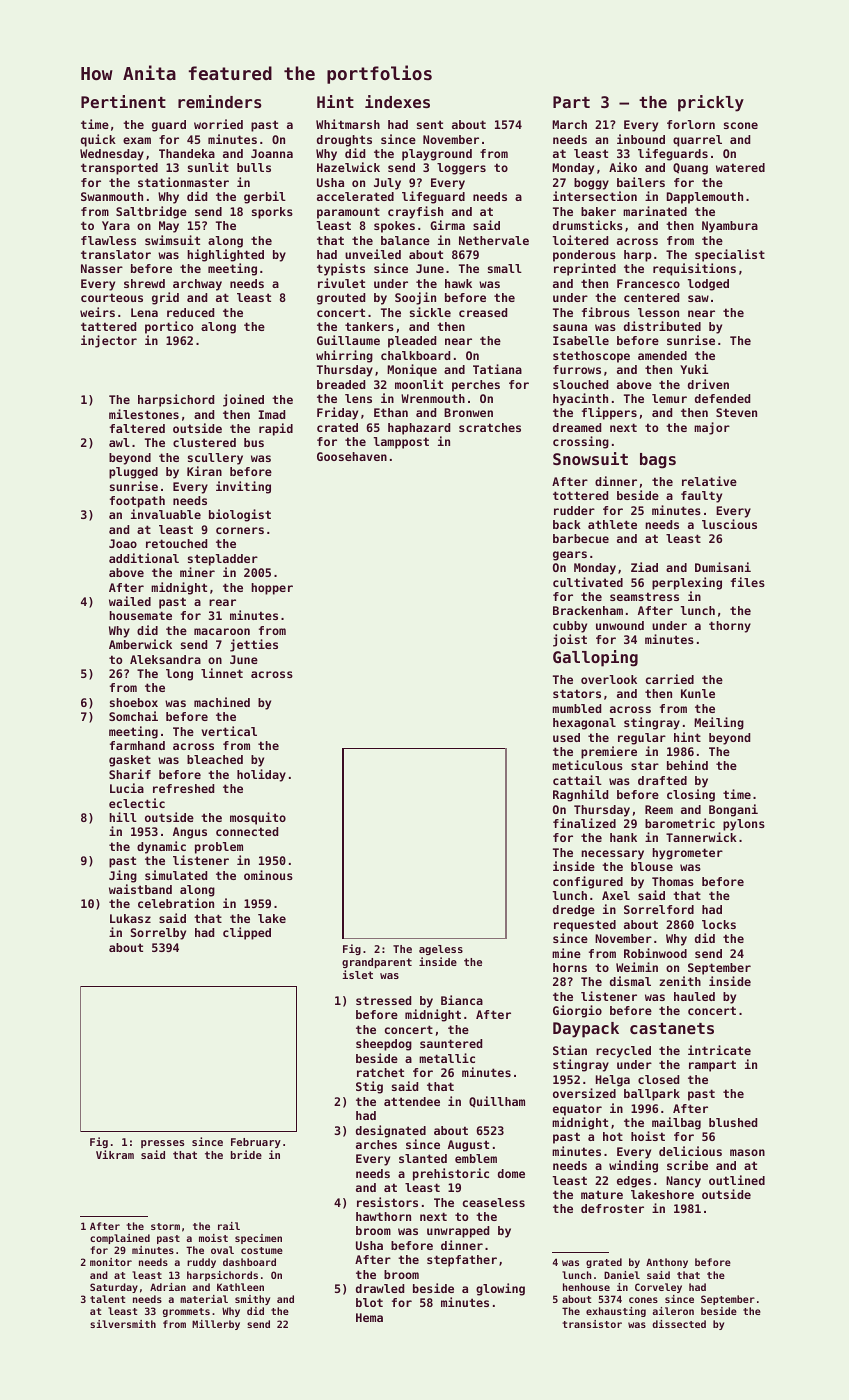 This screenshot has height=1400, width=849. I want to click on ageless, so click(441, 950).
